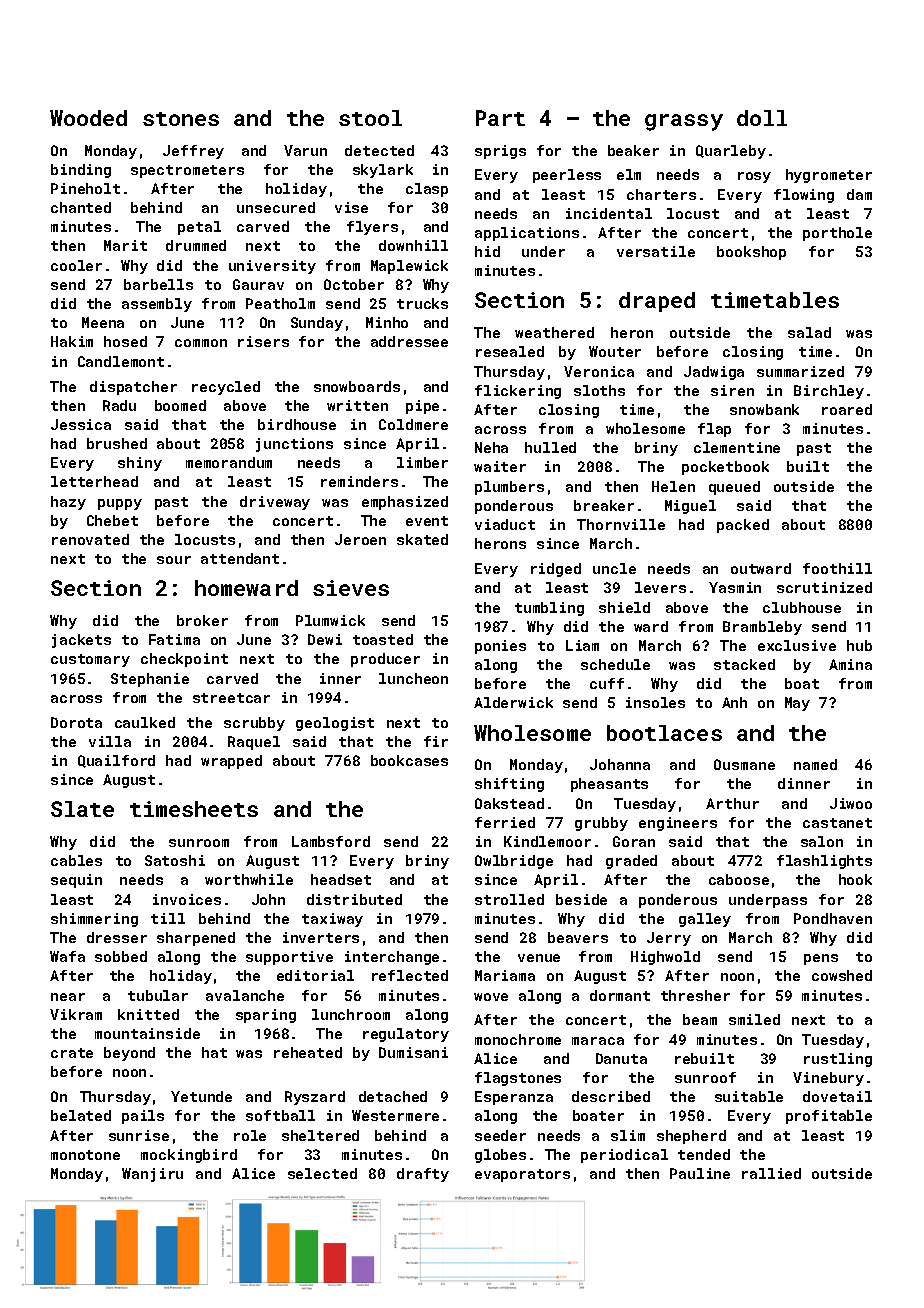 The height and width of the page is (1308, 924). I want to click on Hakim, so click(72, 341).
